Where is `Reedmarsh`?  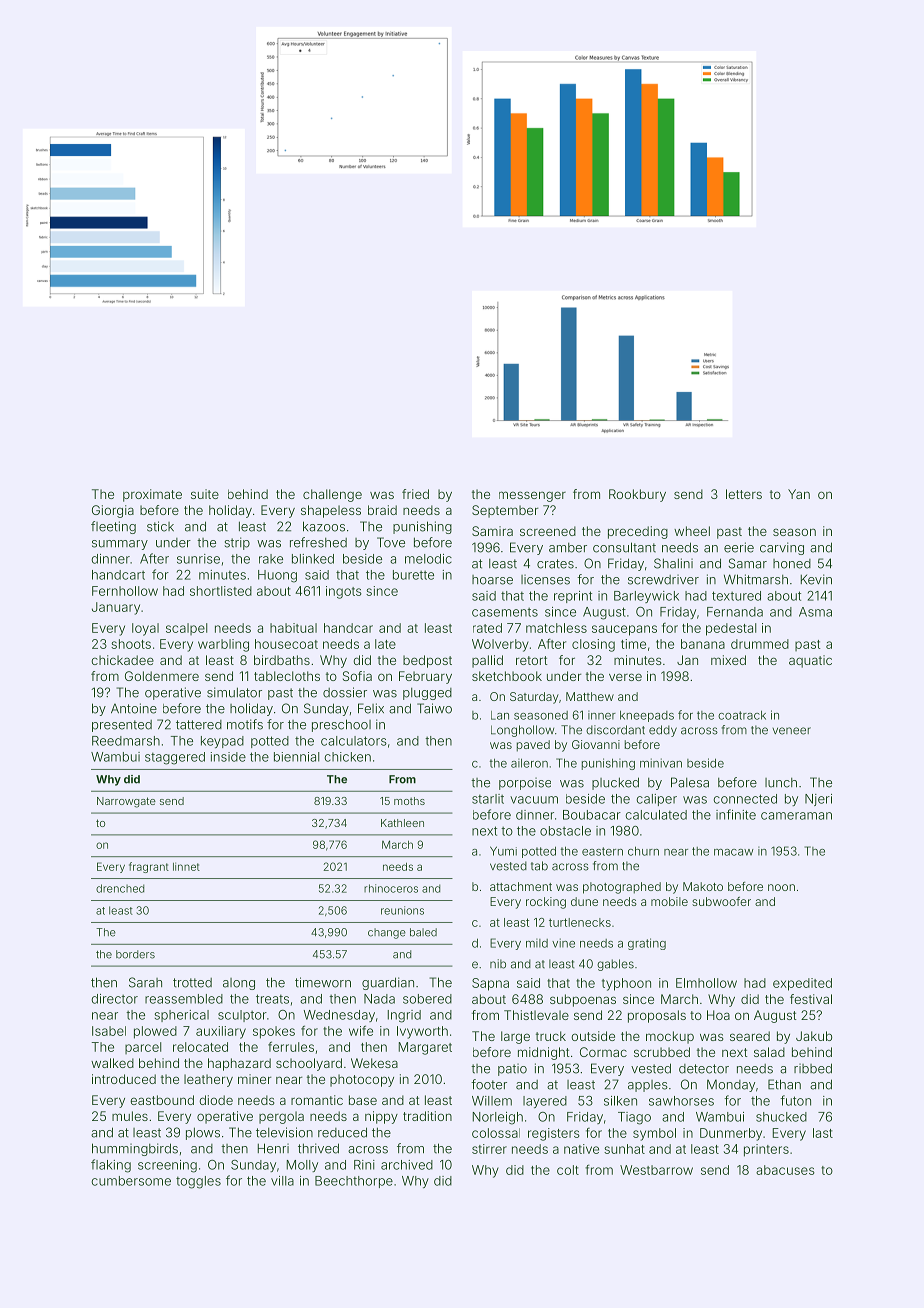 Reedmarsh is located at coordinates (126, 741).
